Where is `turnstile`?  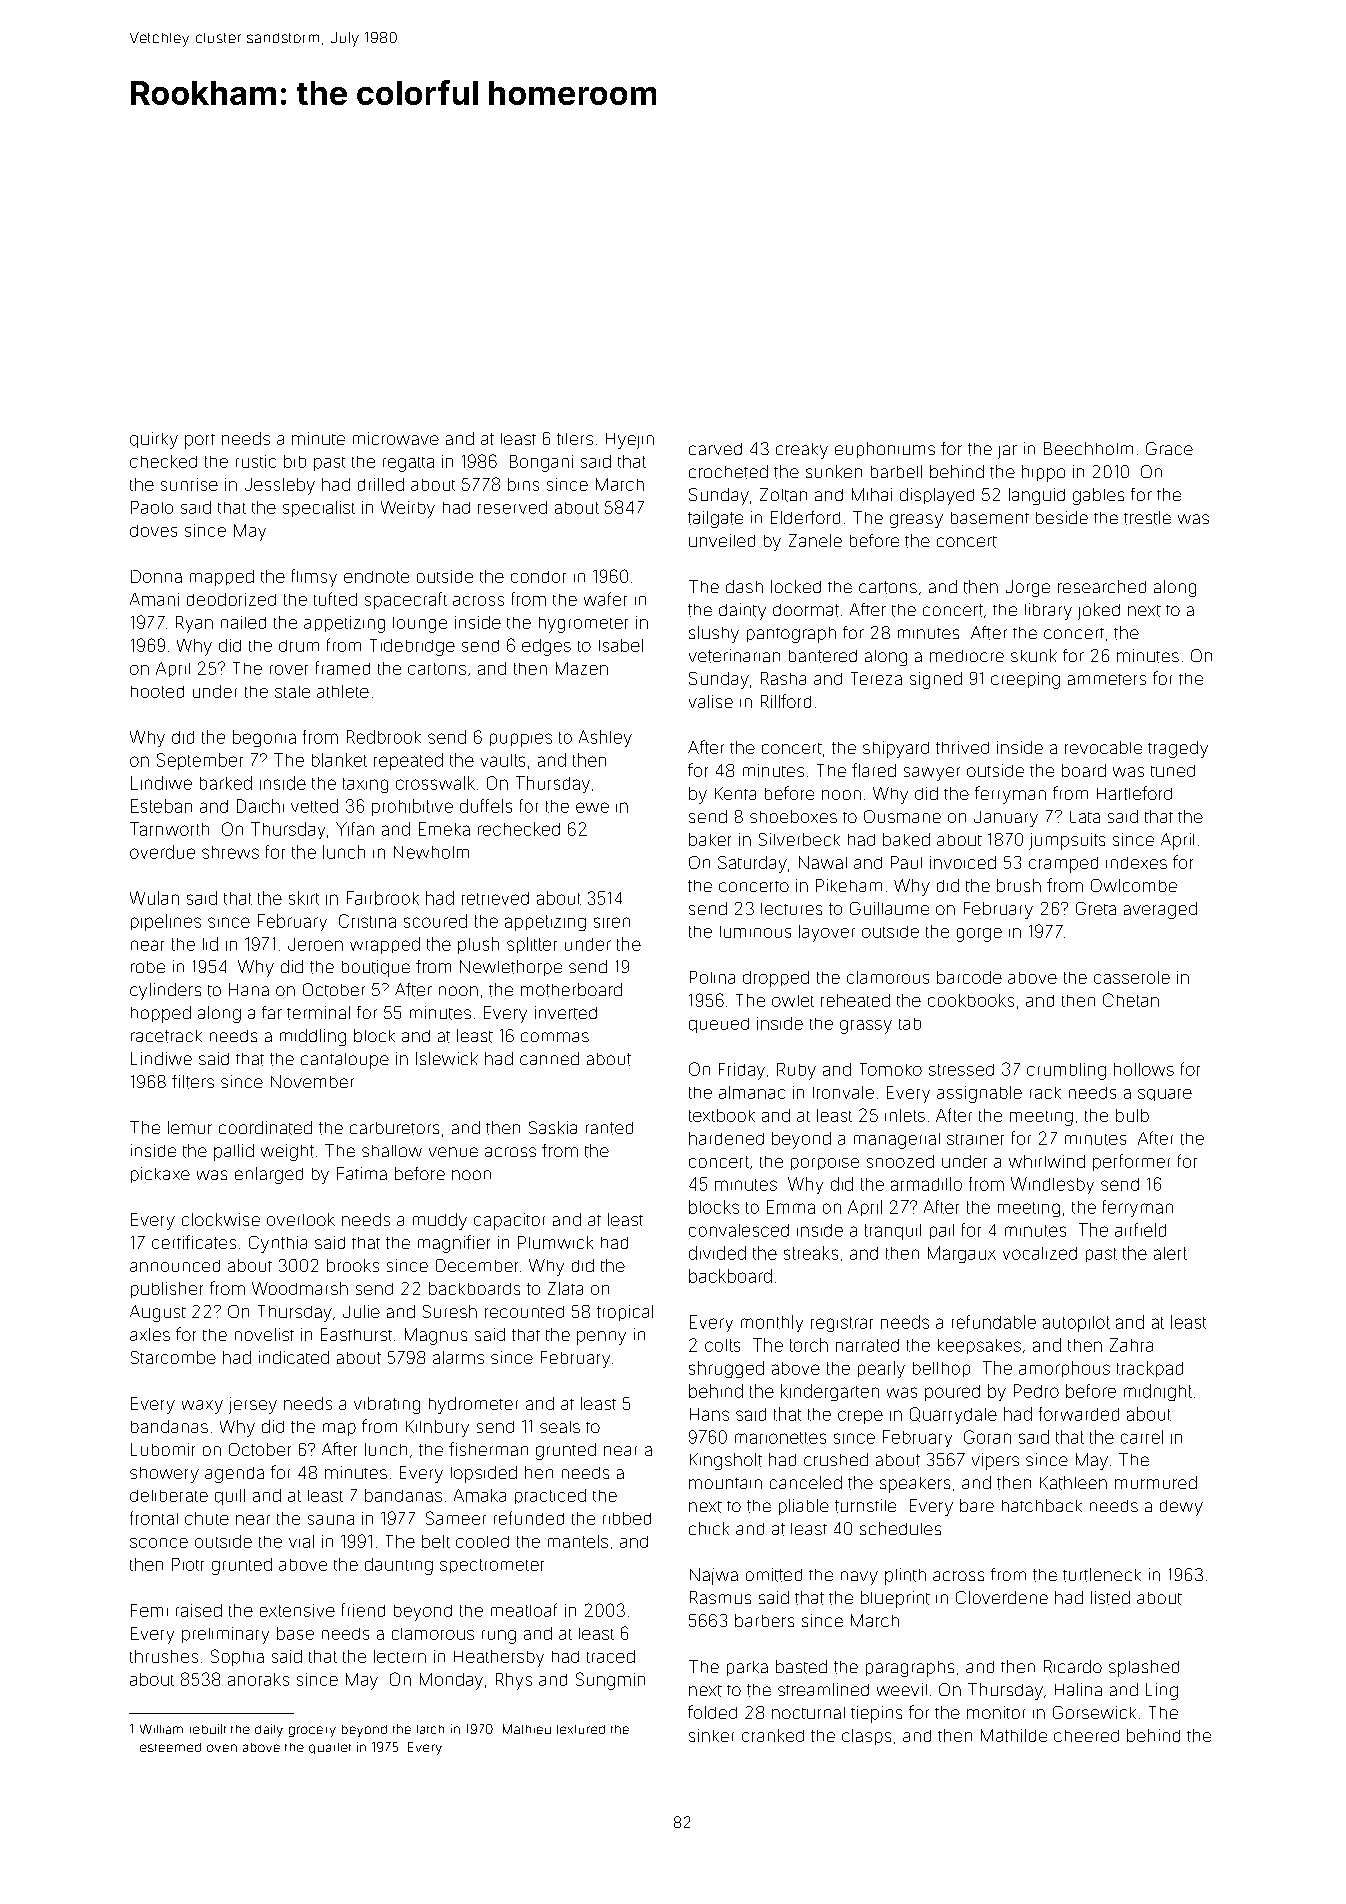
turnstile is located at coordinates (865, 1506).
